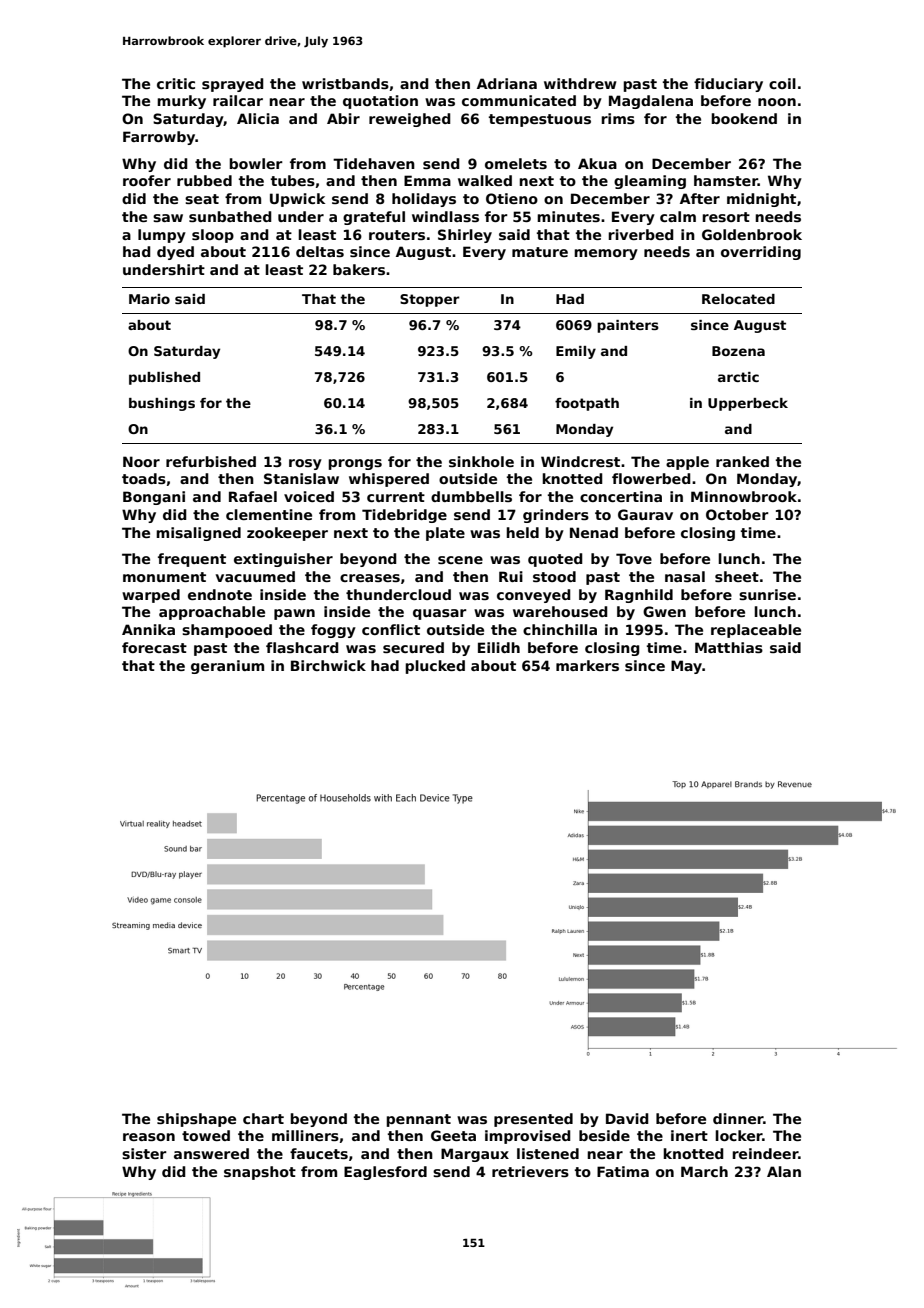 This page has width=924, height=1308. Describe the element at coordinates (410, 120) in the page. I see `reweighed` at that location.
